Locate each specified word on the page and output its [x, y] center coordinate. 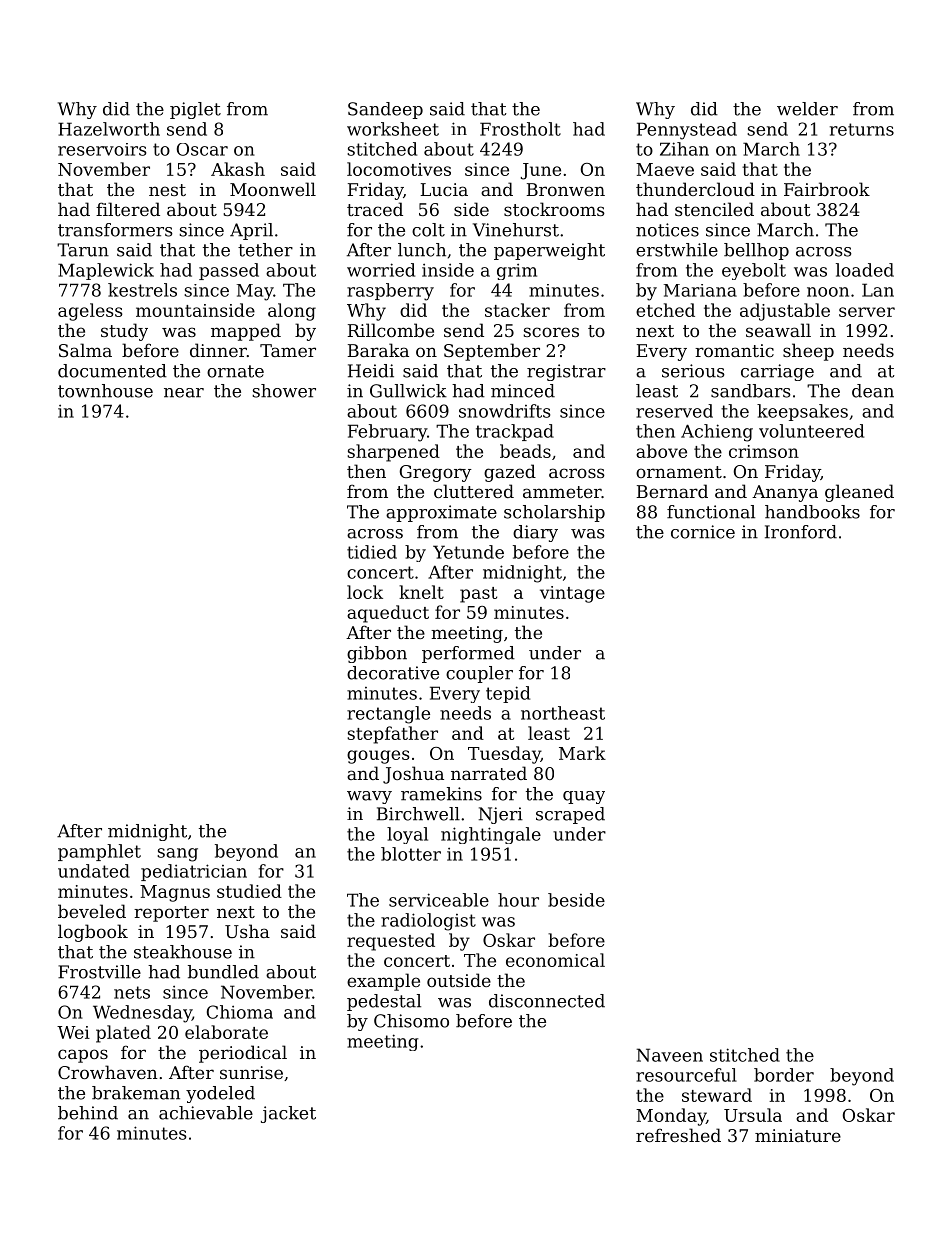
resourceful [686, 1075]
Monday [671, 1117]
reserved [674, 411]
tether [265, 250]
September [492, 352]
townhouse [105, 391]
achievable [206, 1113]
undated [94, 871]
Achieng [717, 433]
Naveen [669, 1055]
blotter [411, 854]
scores [551, 332]
